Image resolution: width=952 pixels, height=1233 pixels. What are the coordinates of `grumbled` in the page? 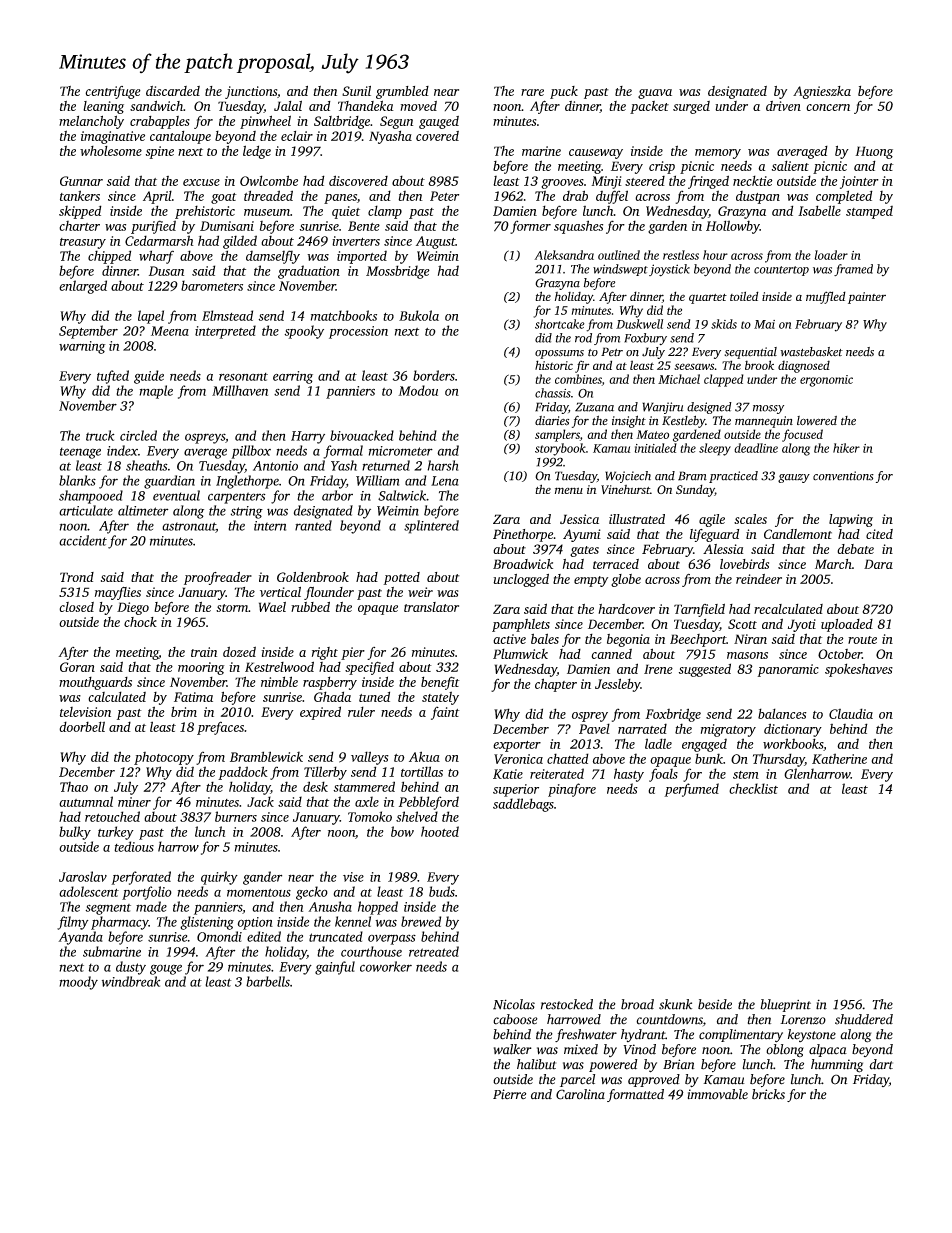 It's located at (402, 92).
